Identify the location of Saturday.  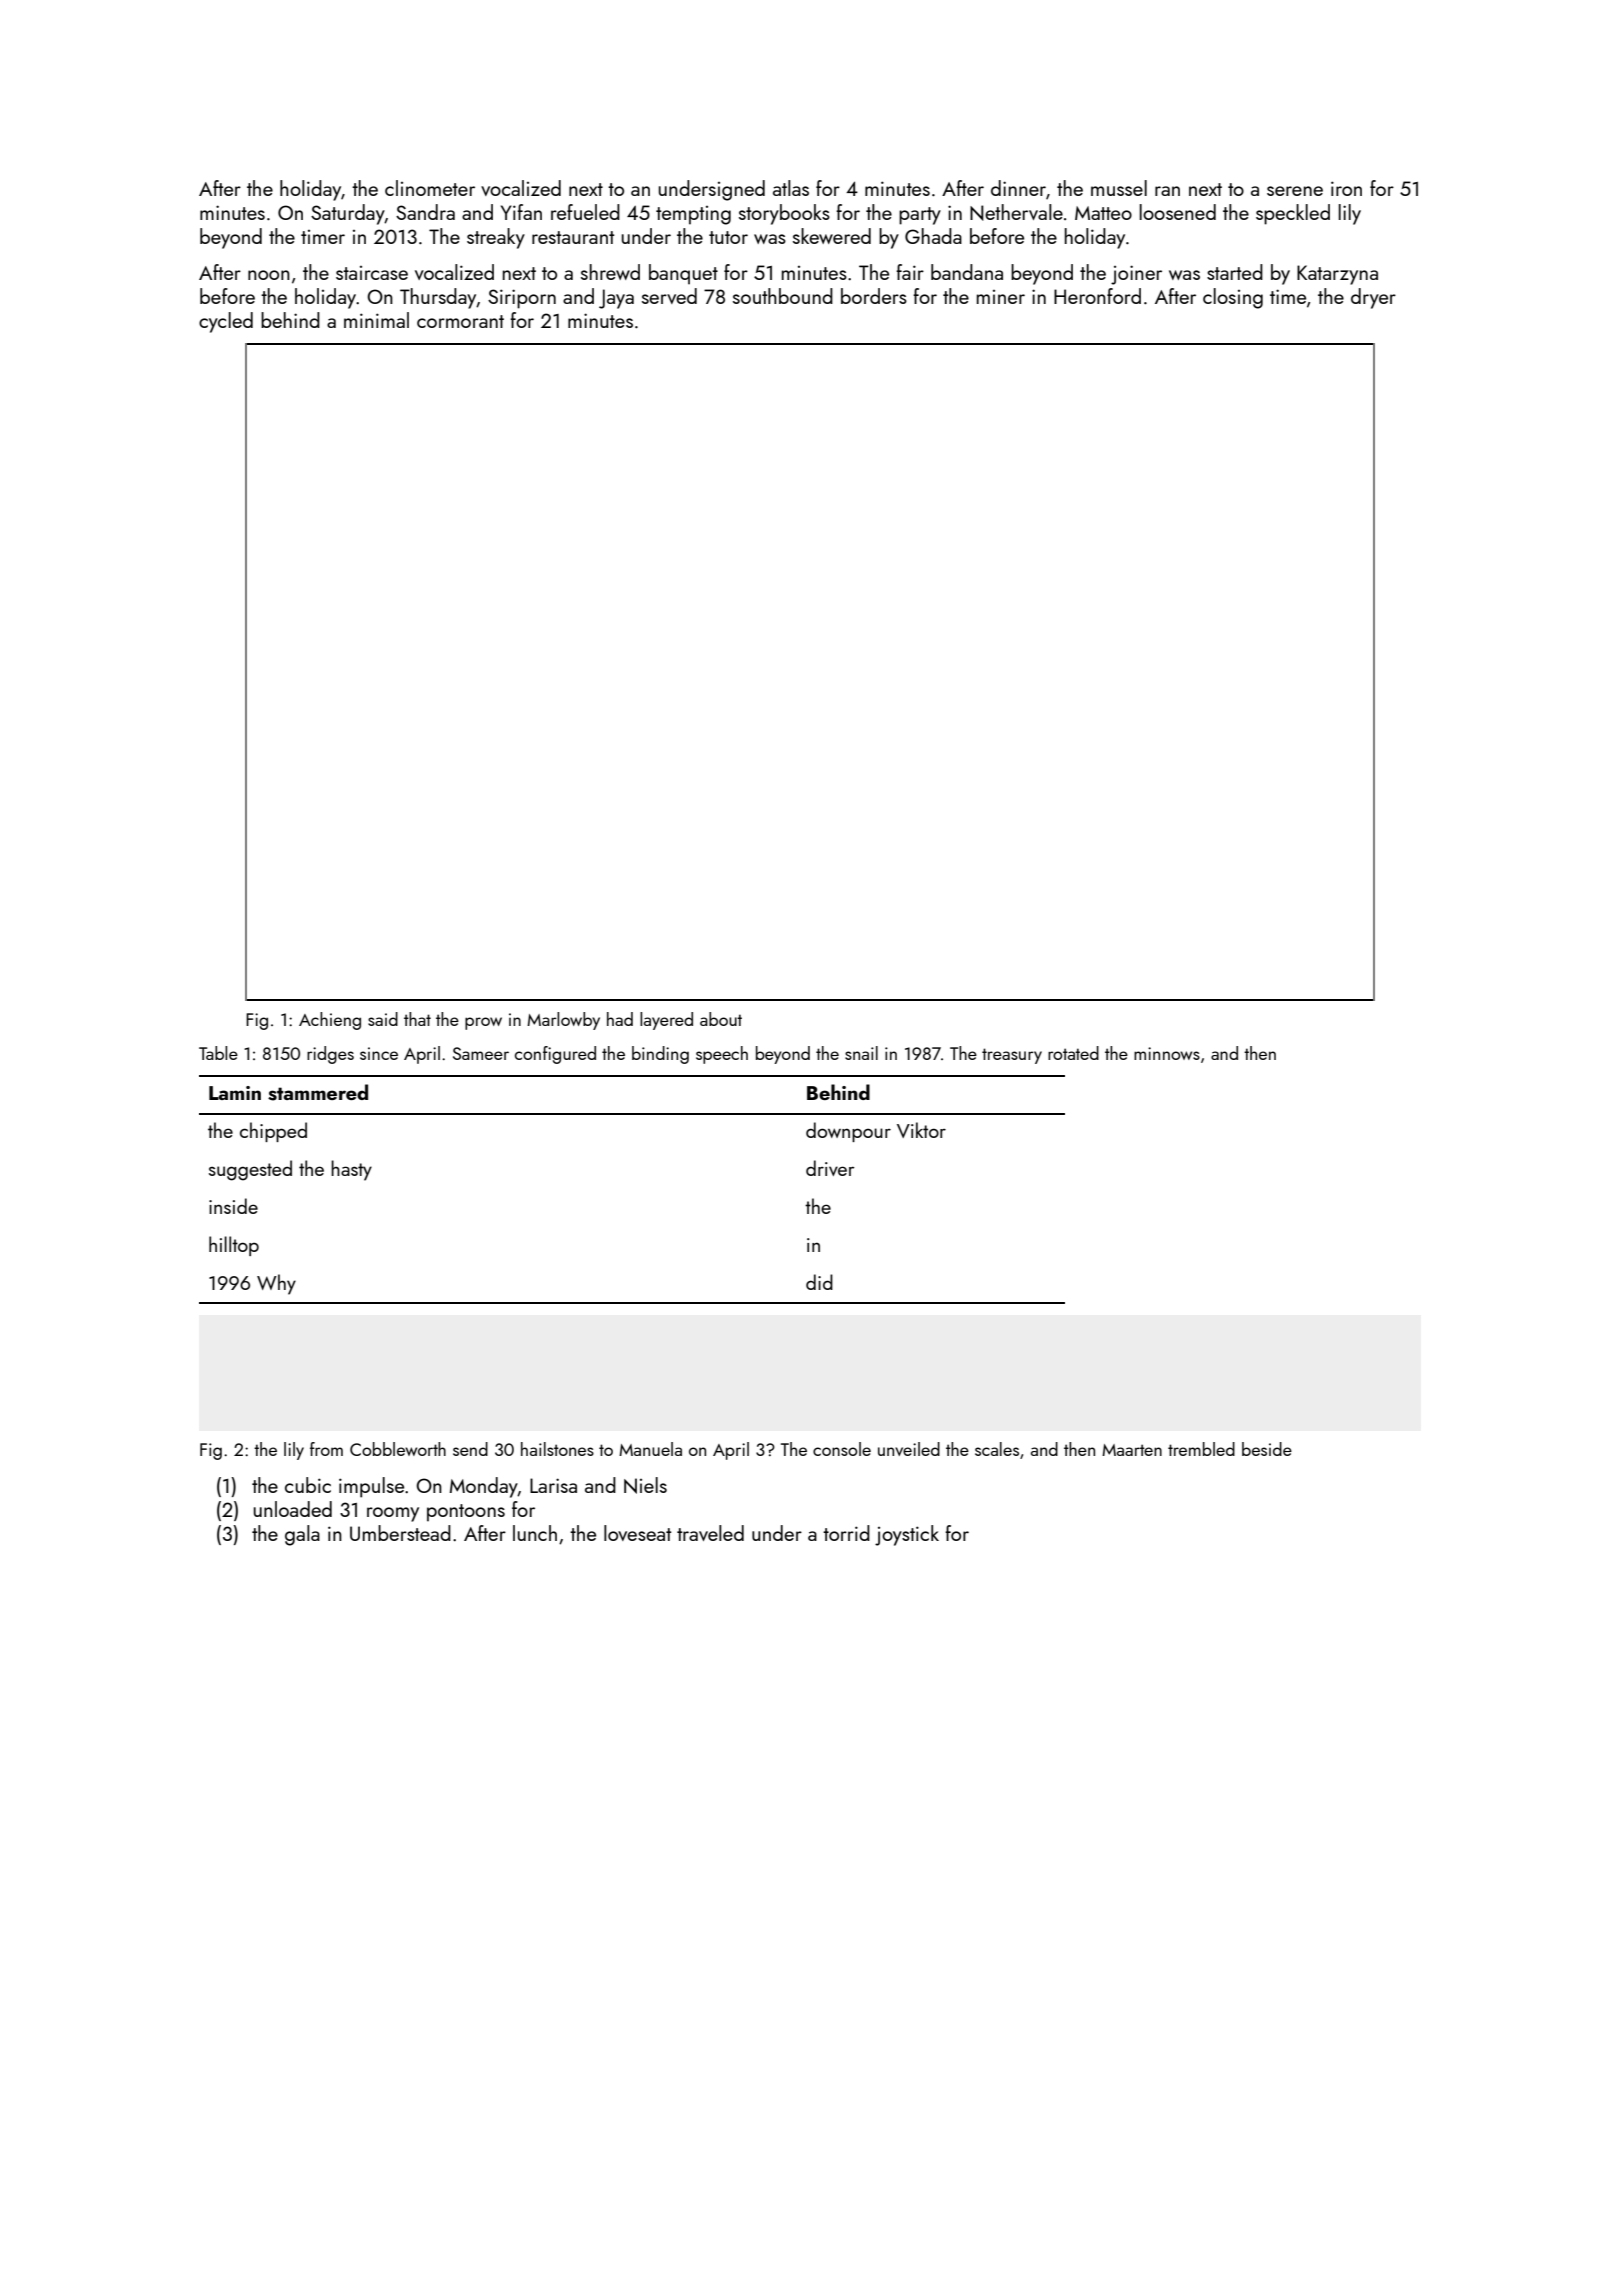
(348, 214).
